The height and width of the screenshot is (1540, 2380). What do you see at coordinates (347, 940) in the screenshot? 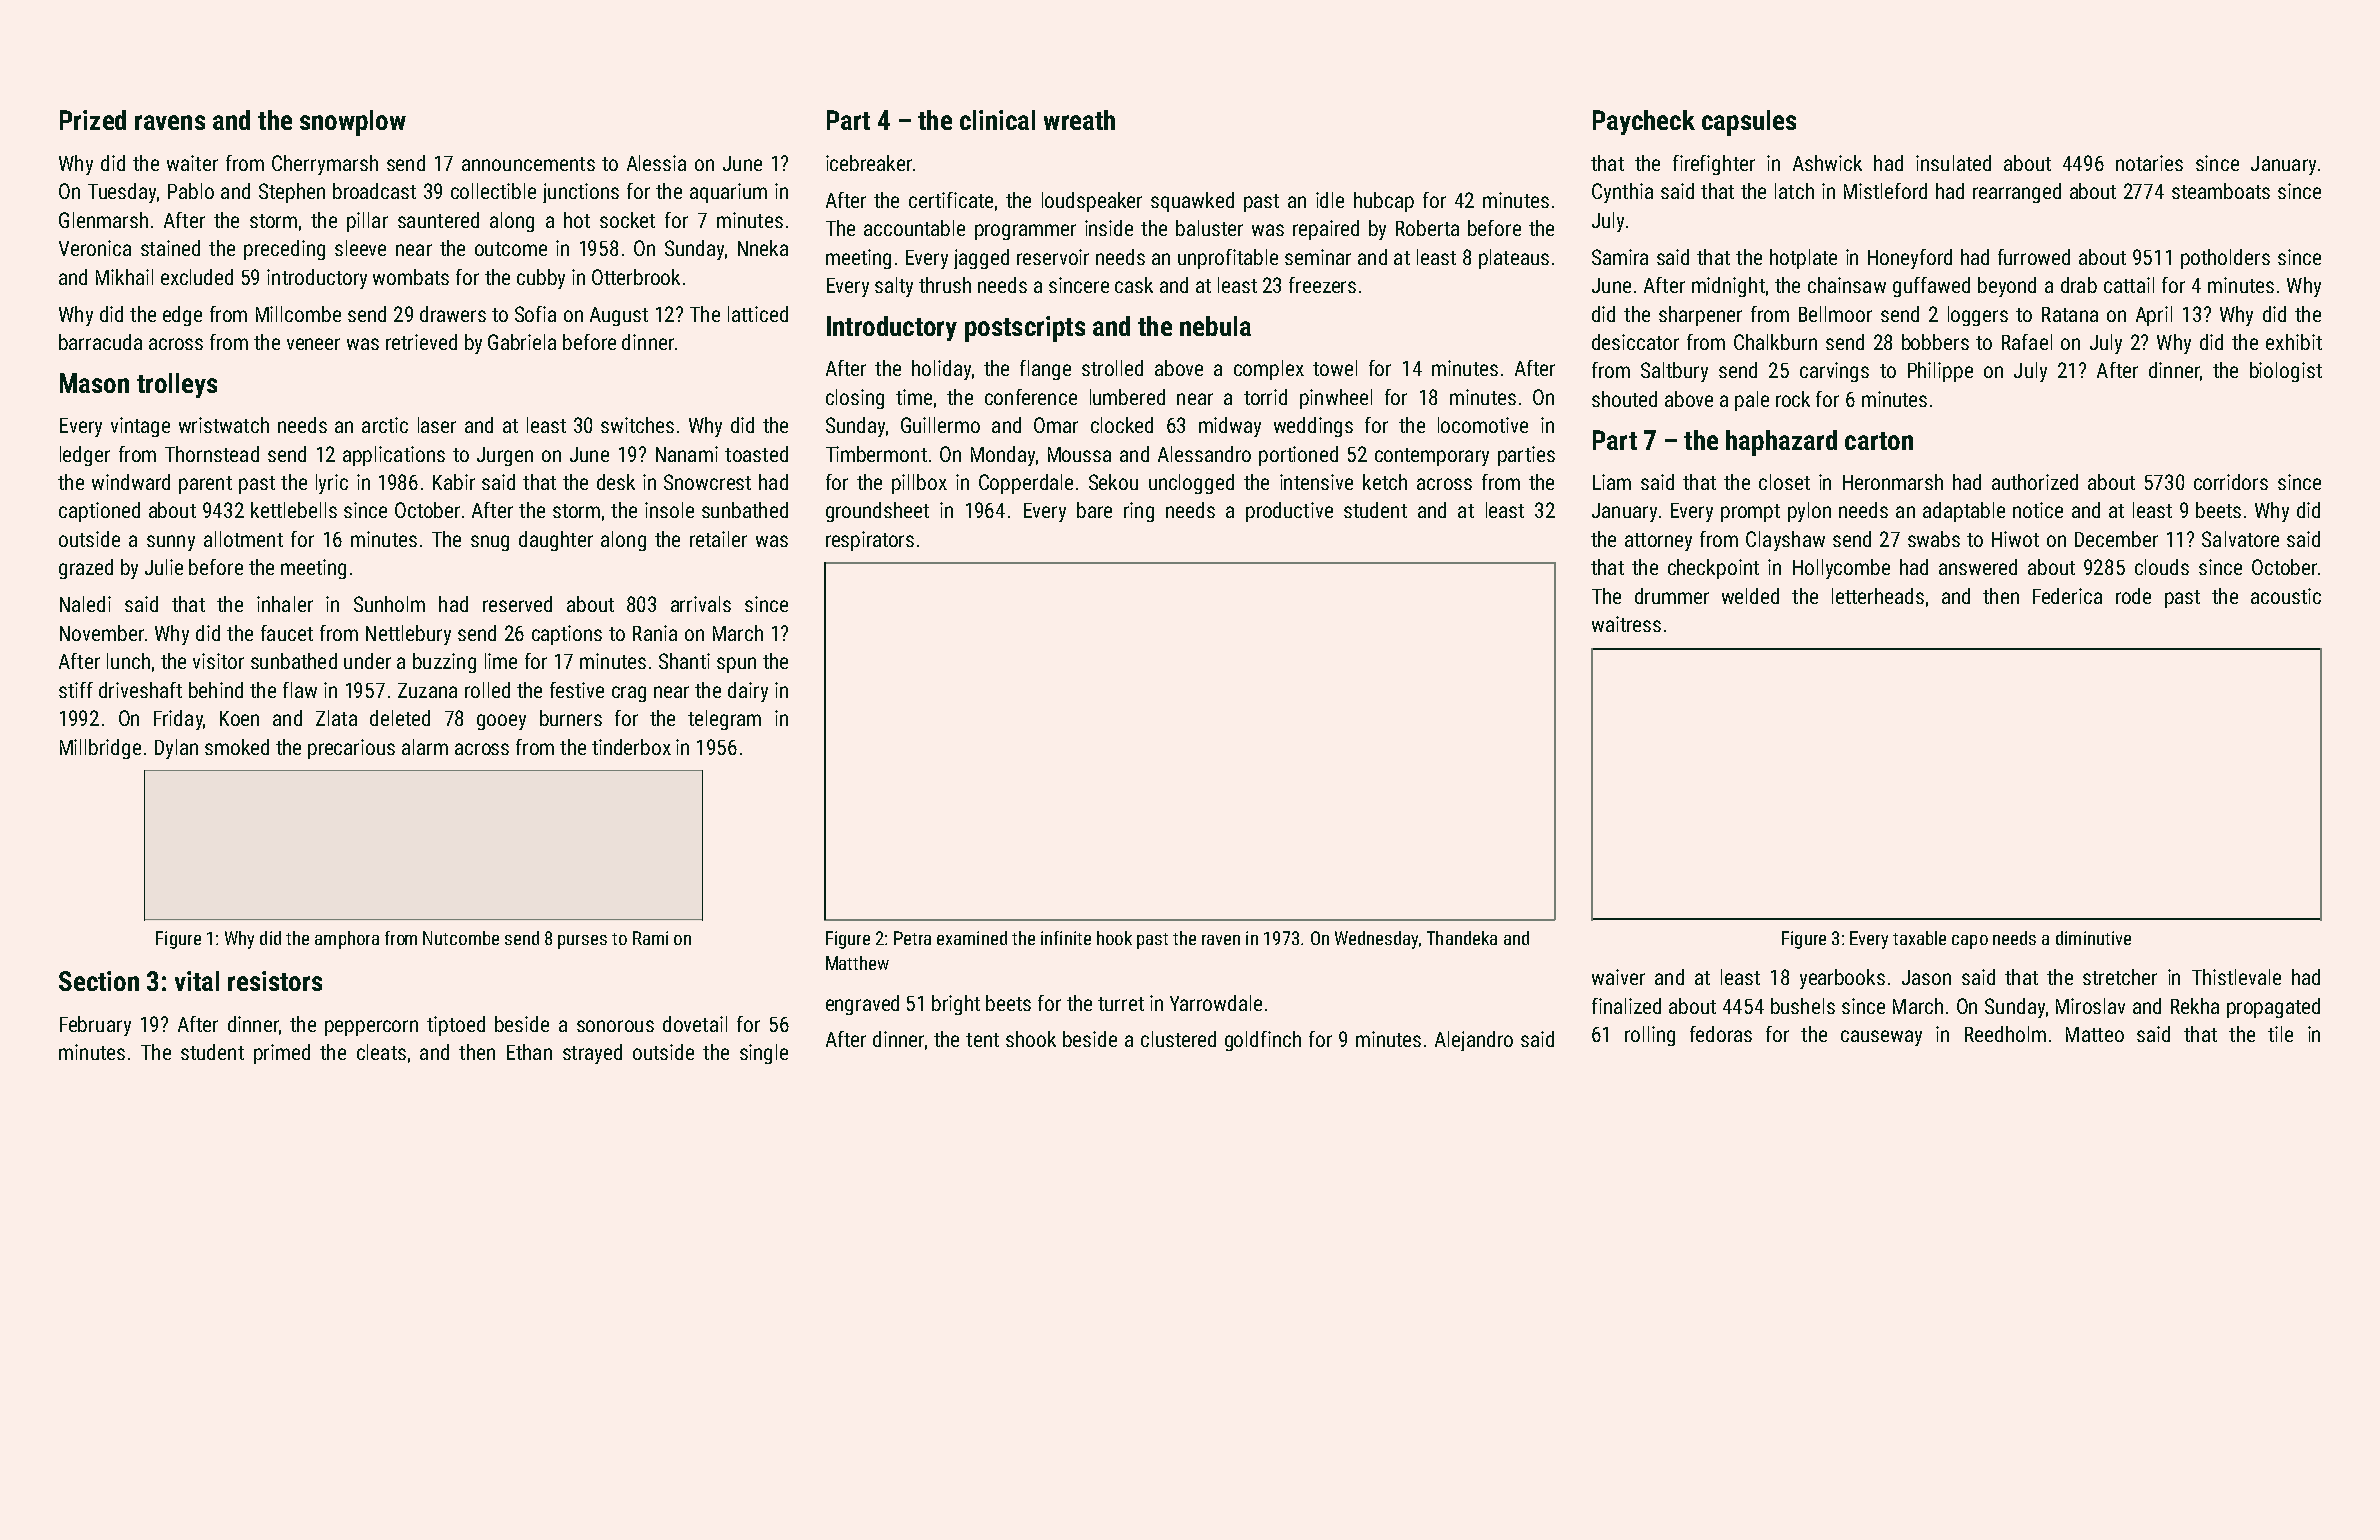
I see `amphora` at bounding box center [347, 940].
